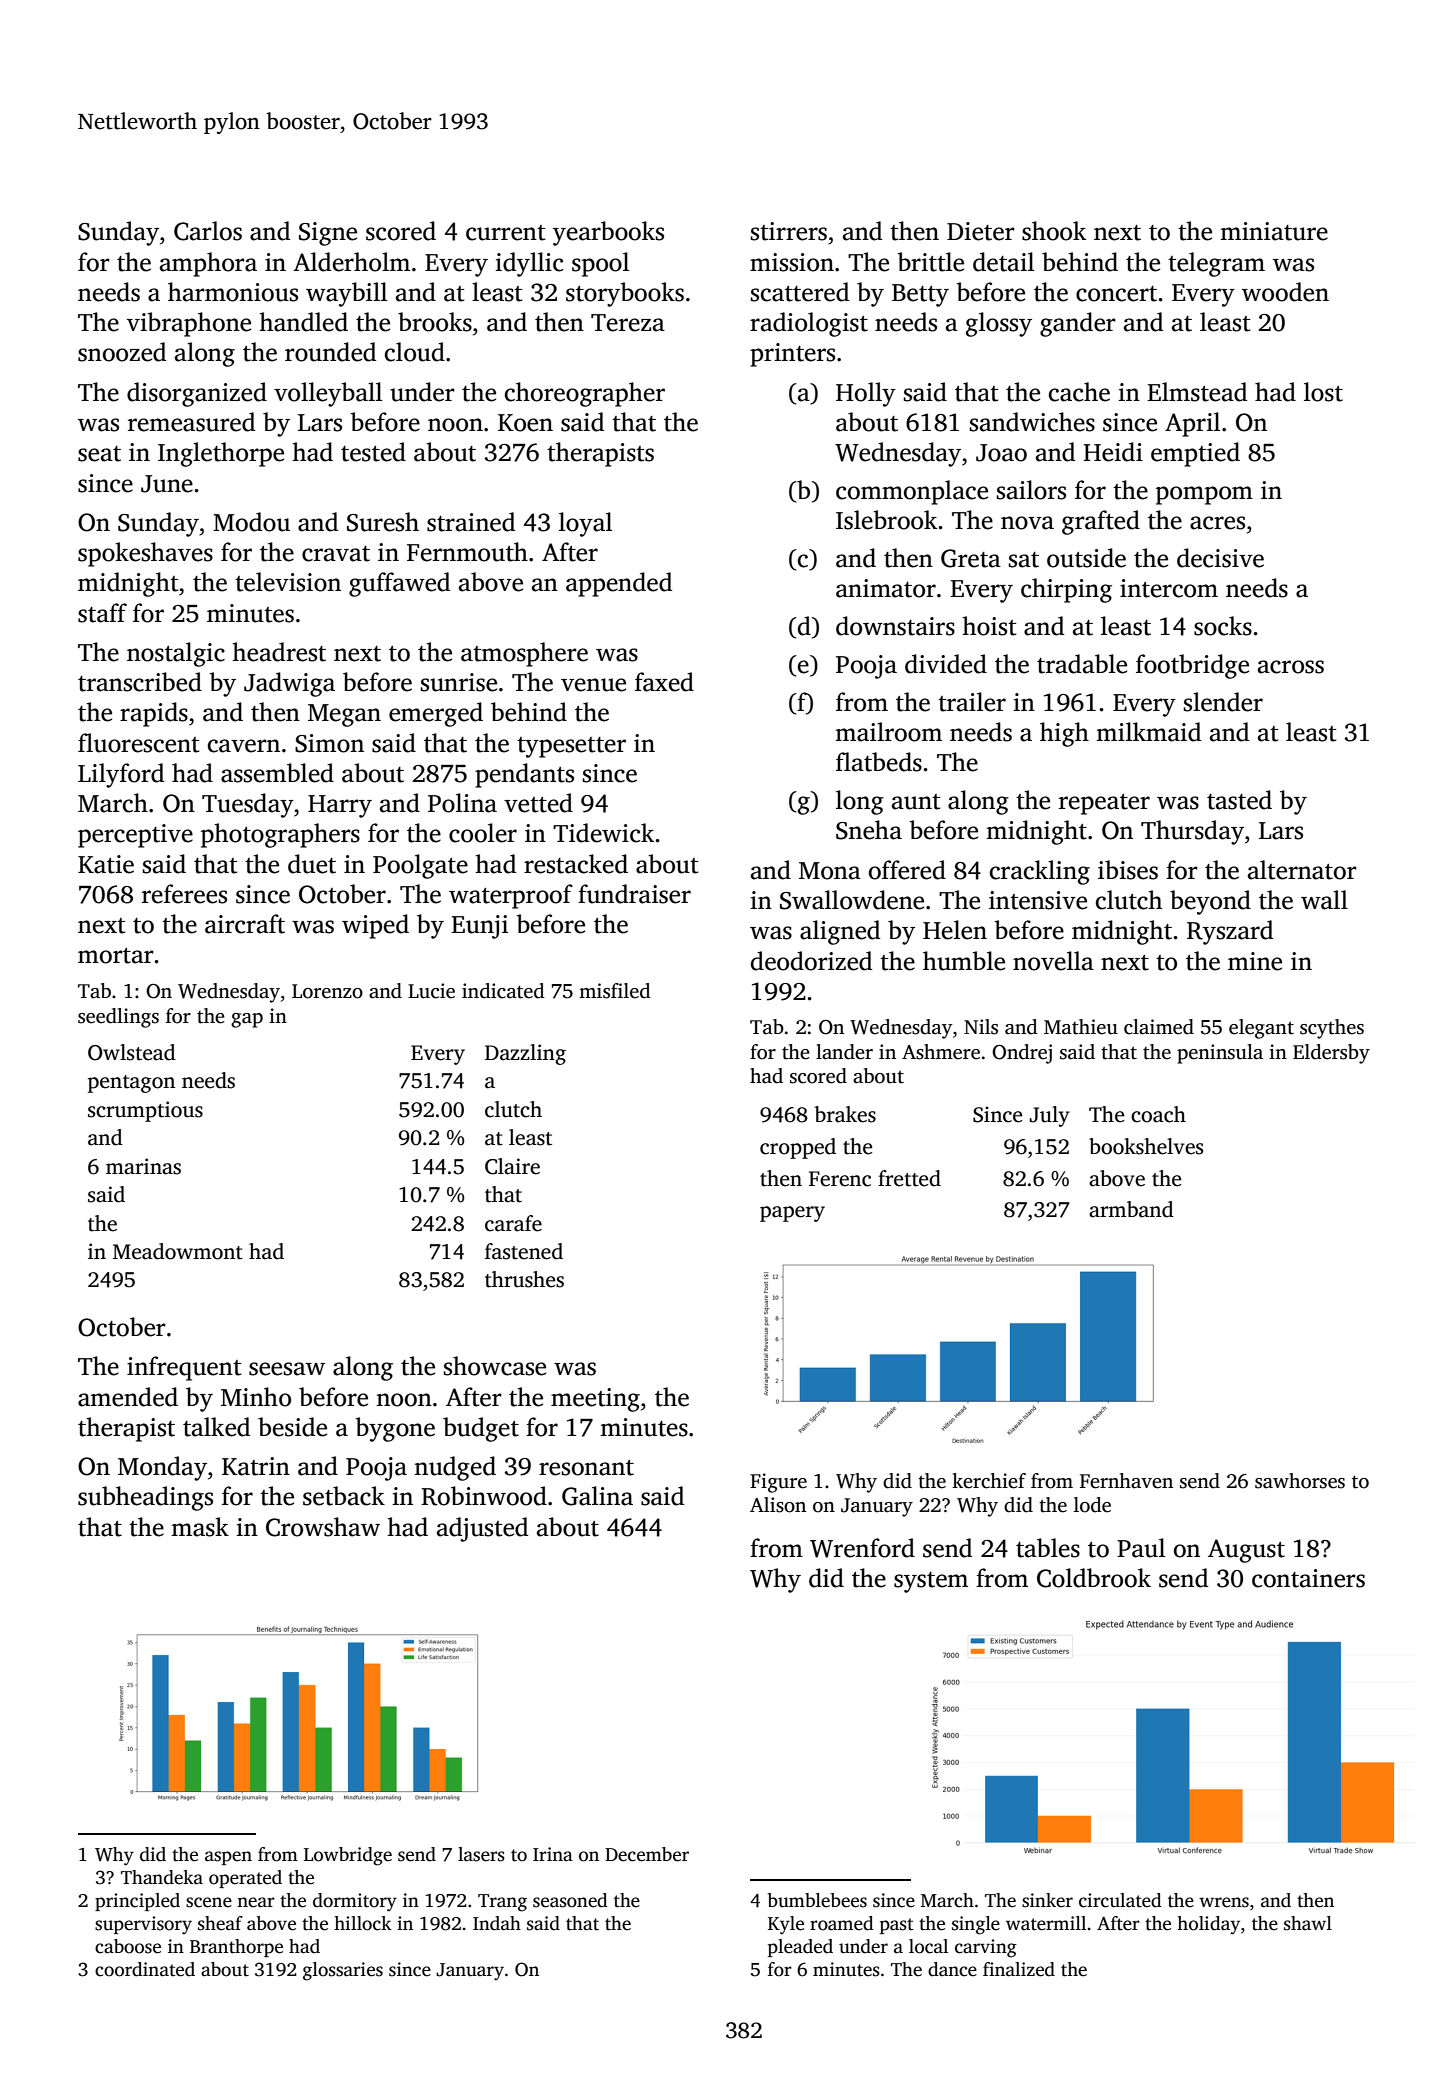 This screenshot has width=1450, height=2100. Describe the element at coordinates (1094, 1578) in the screenshot. I see `Coldbrook` at that location.
